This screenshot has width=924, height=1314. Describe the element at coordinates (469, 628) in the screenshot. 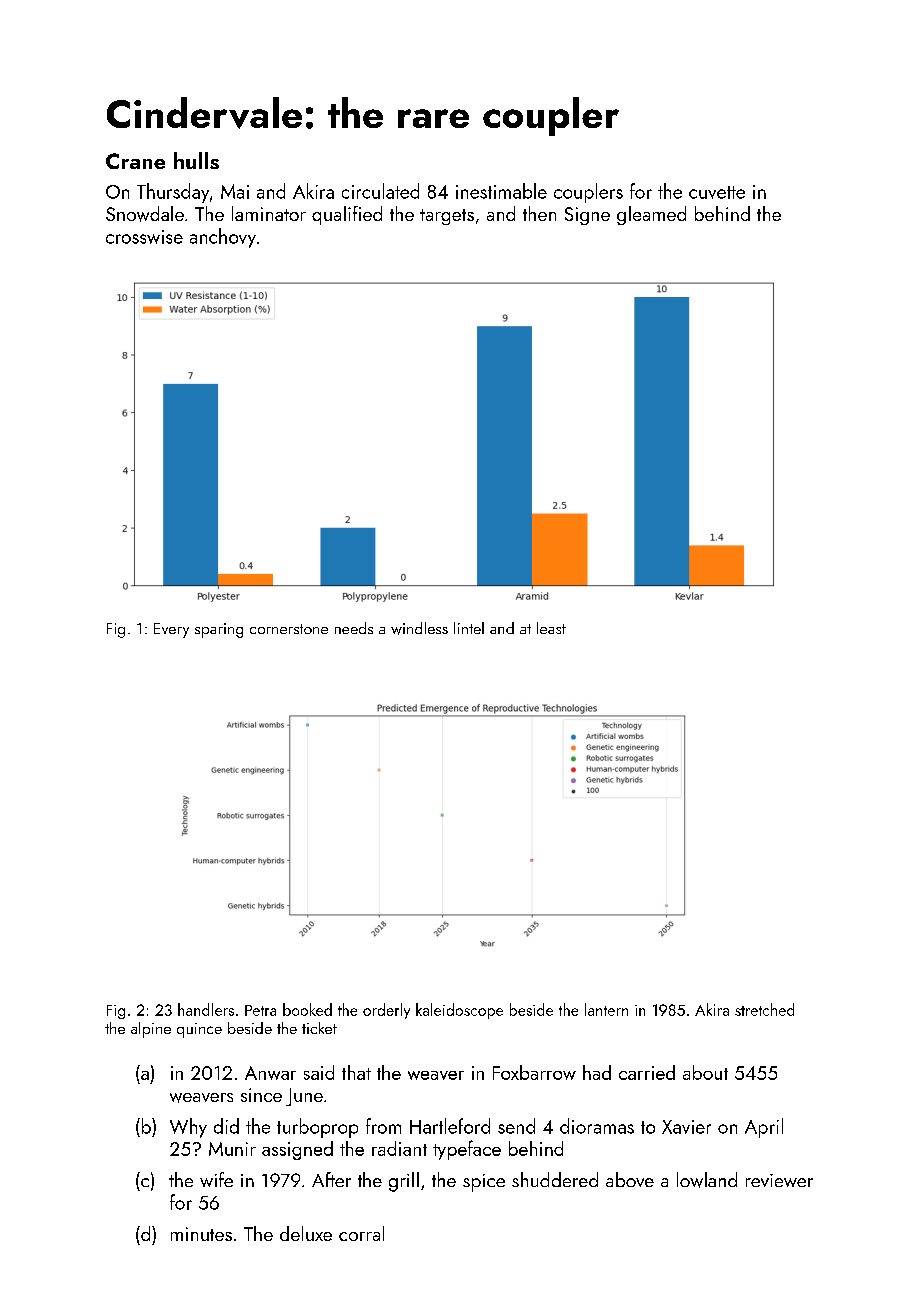

I see `lintel` at that location.
